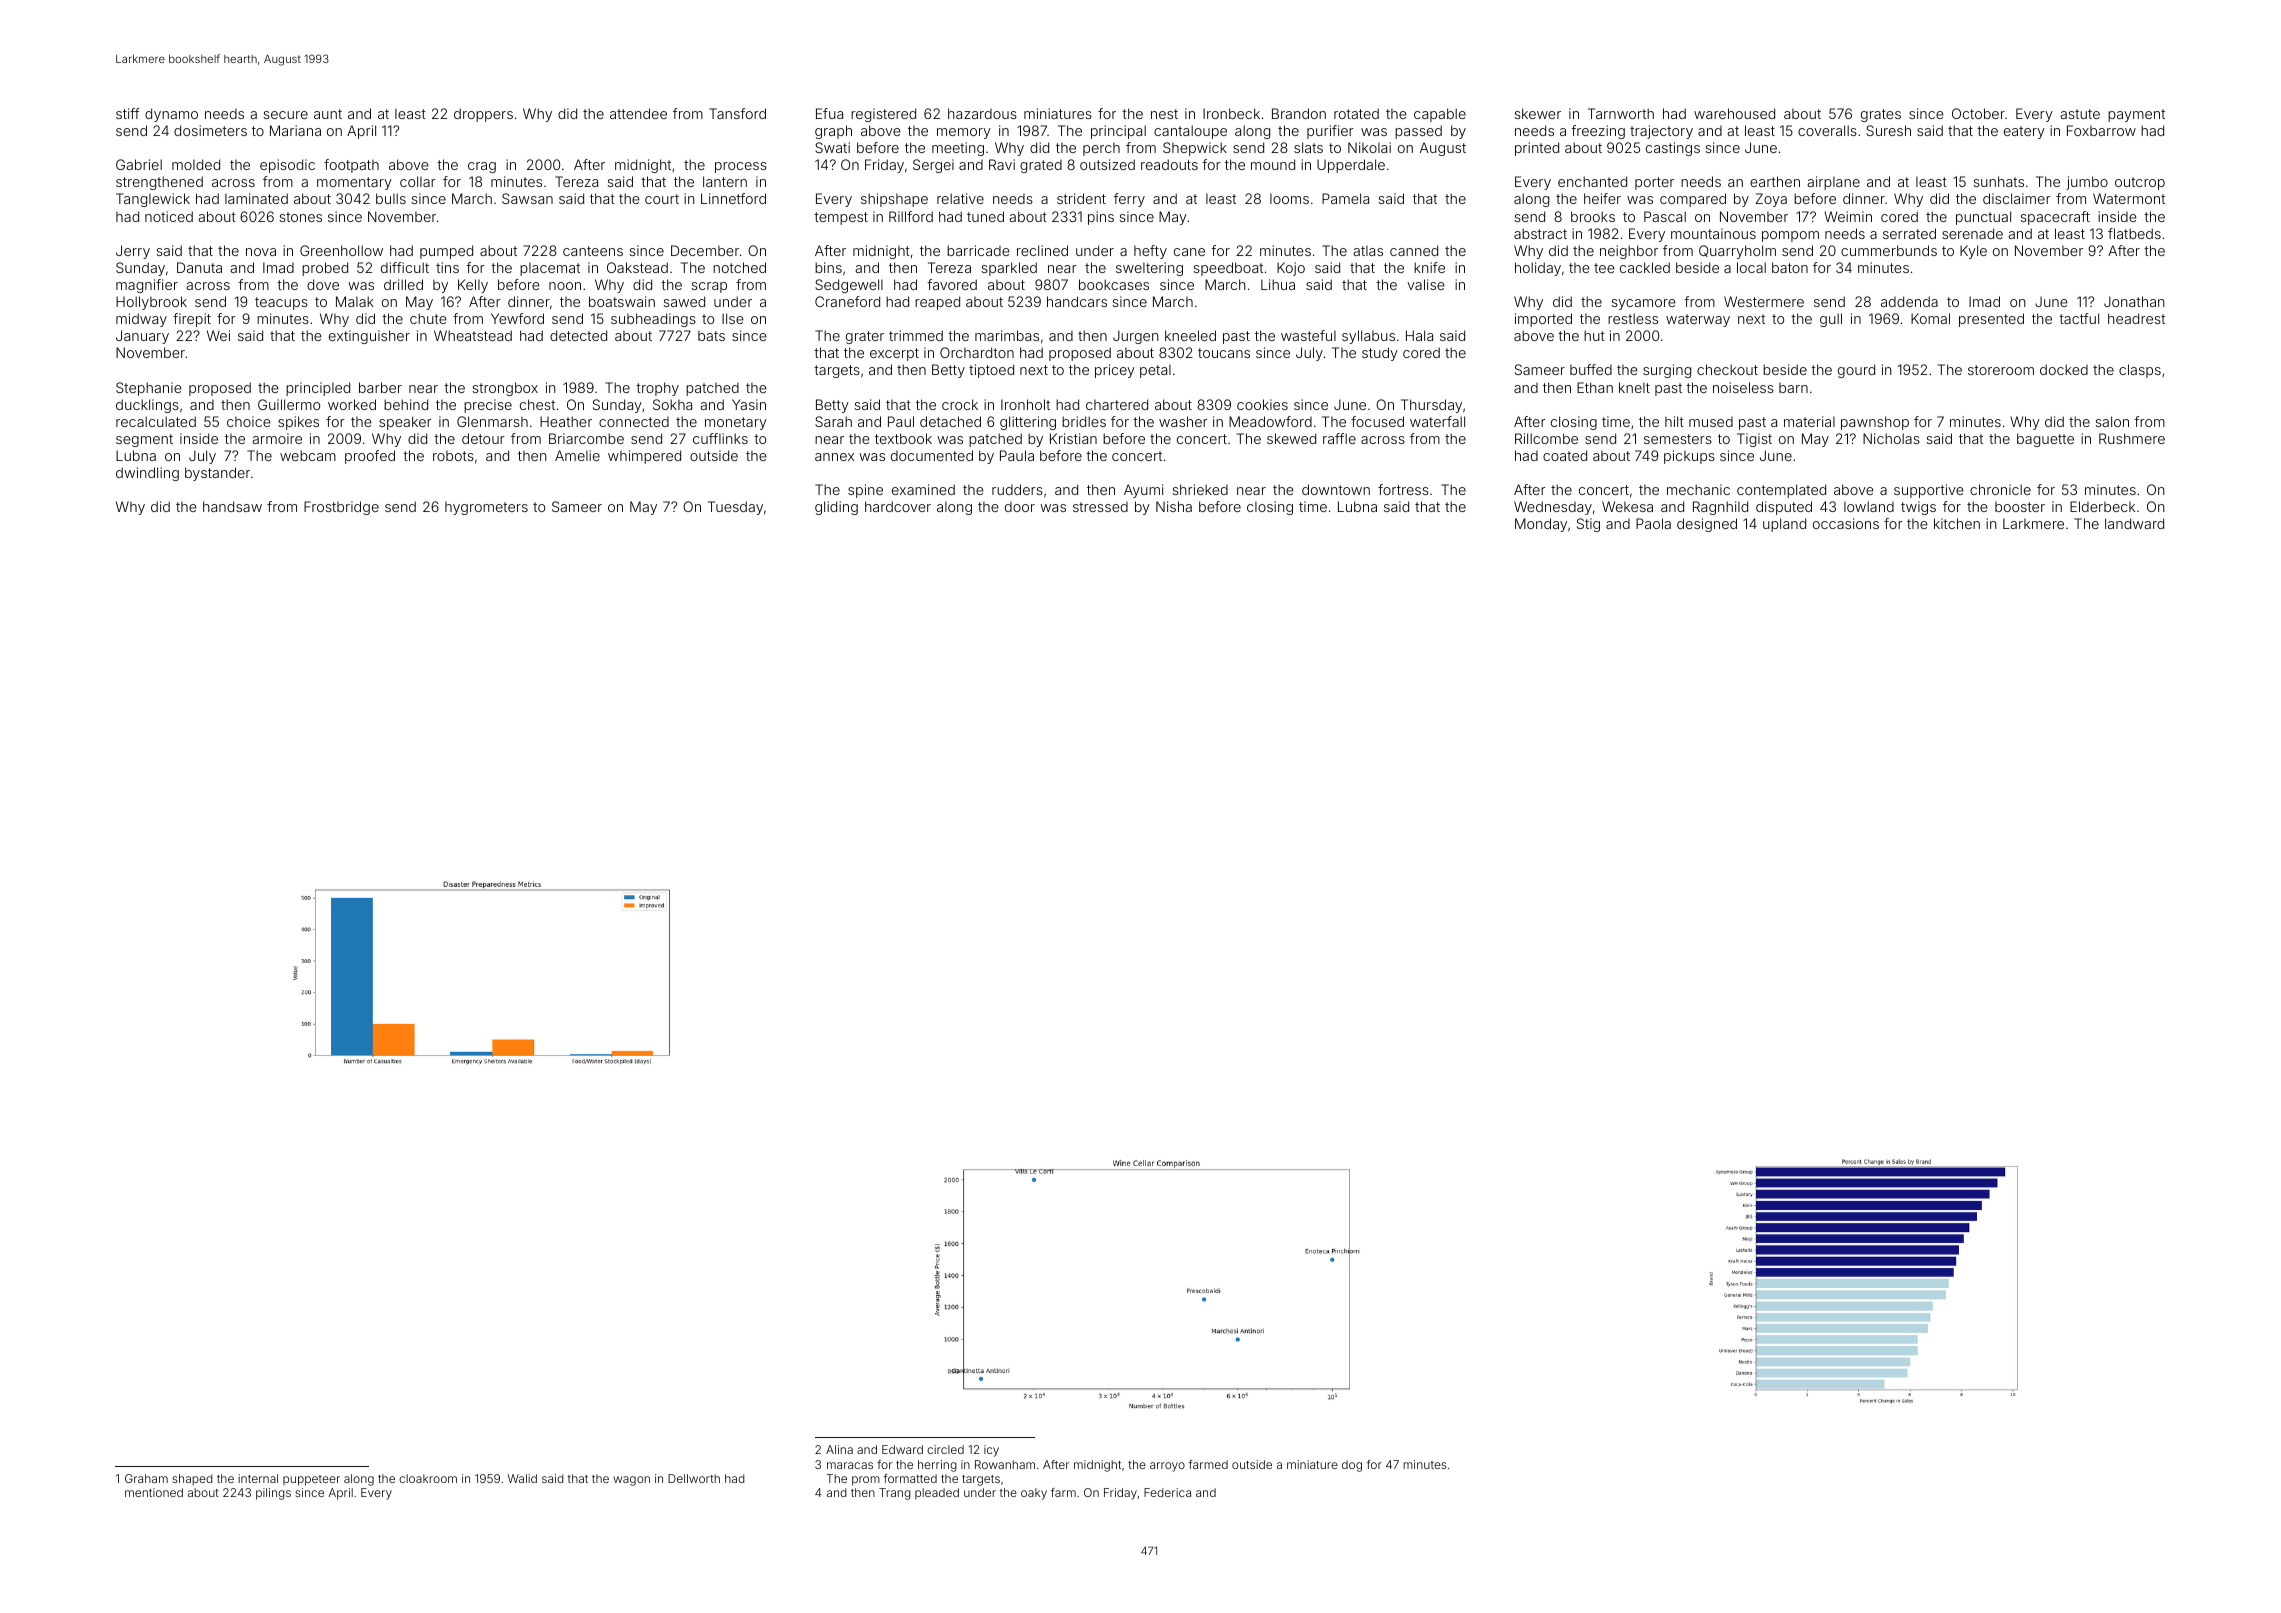 The height and width of the screenshot is (1613, 2281). Describe the element at coordinates (836, 508) in the screenshot. I see `gliding` at that location.
